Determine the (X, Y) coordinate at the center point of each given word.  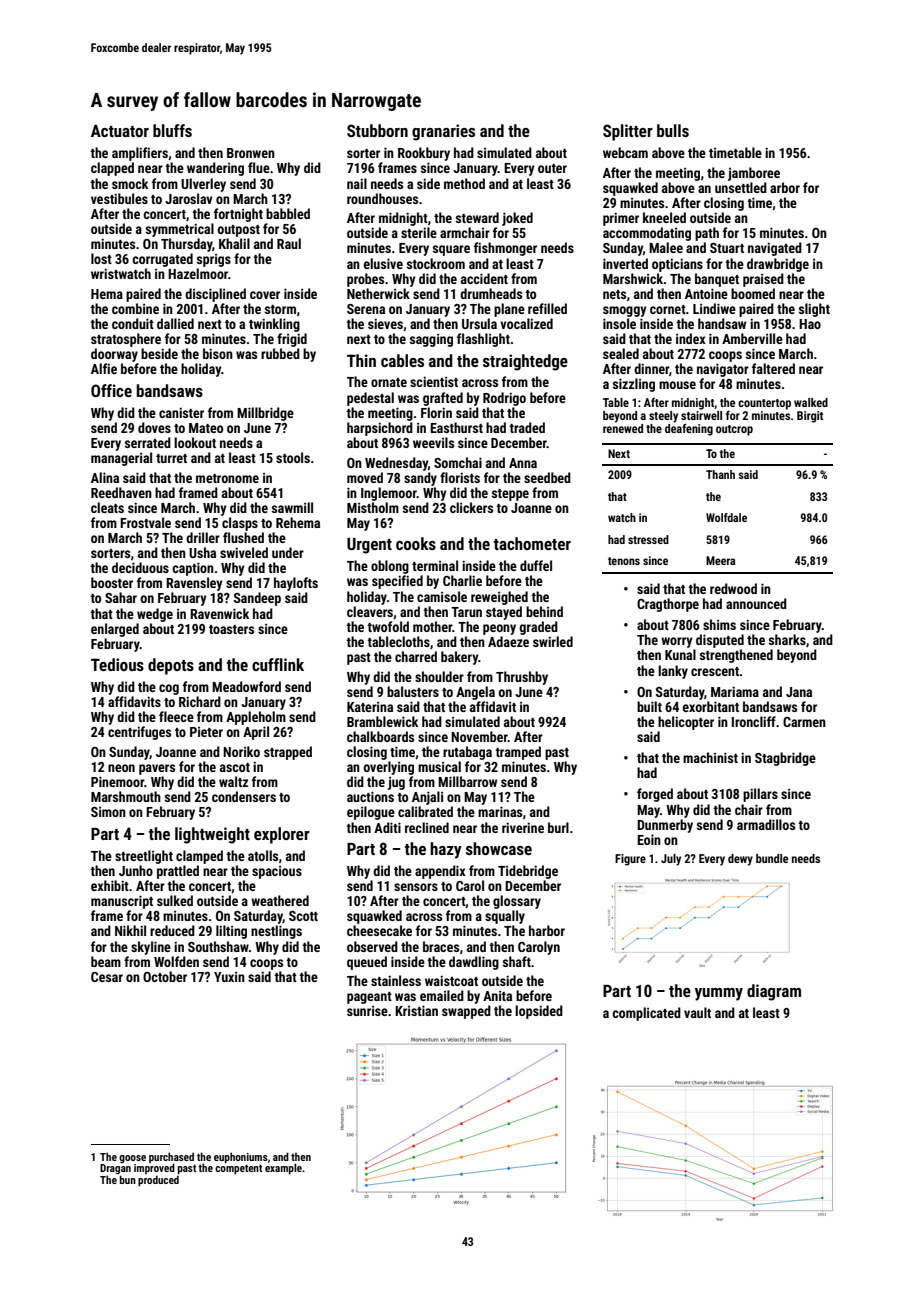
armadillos (766, 824)
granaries (443, 132)
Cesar (107, 977)
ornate (389, 382)
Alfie (104, 368)
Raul (289, 243)
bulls (673, 130)
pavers (157, 769)
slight (814, 310)
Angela (475, 693)
